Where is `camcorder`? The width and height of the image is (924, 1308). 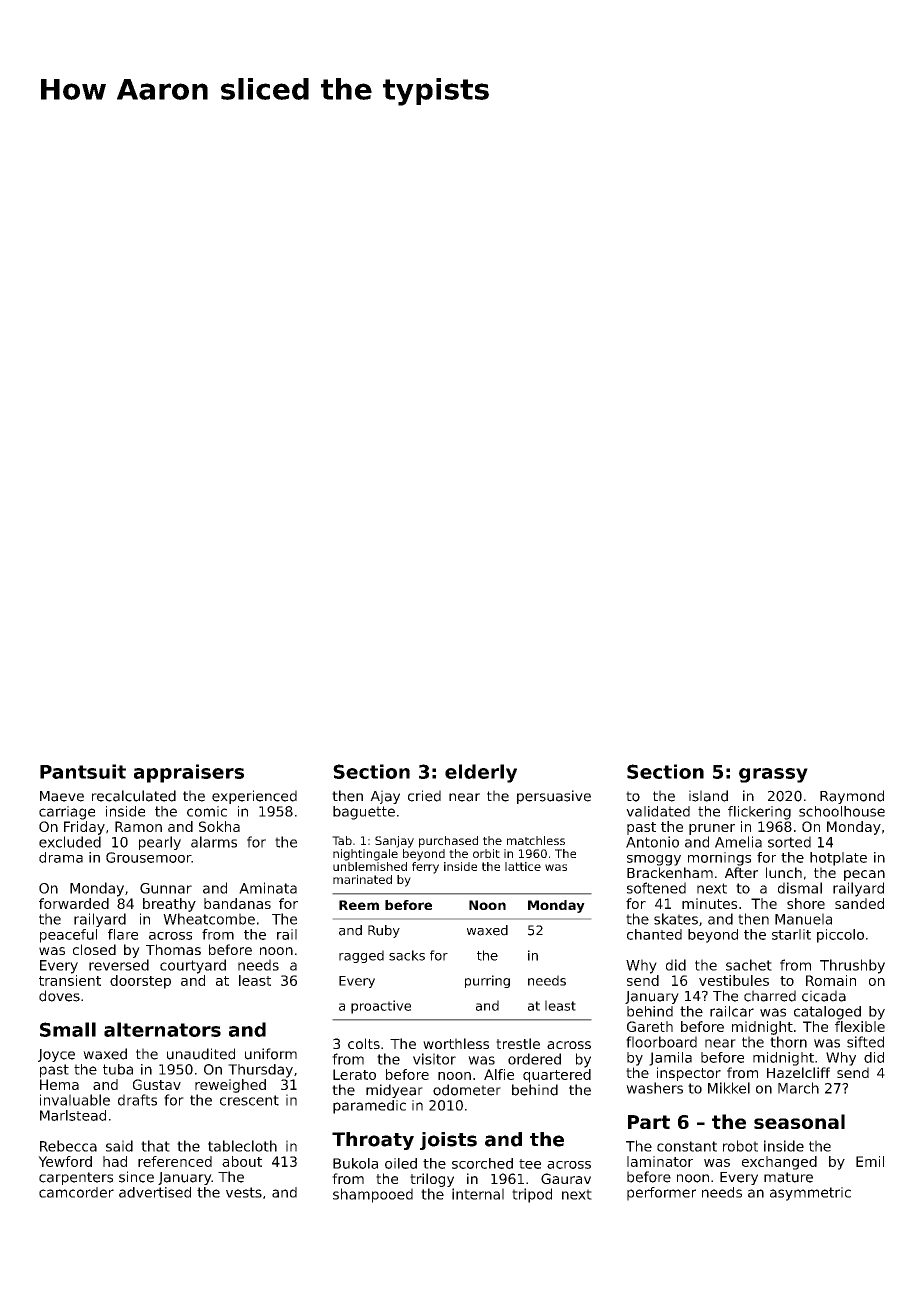
camcorder is located at coordinates (76, 1192).
